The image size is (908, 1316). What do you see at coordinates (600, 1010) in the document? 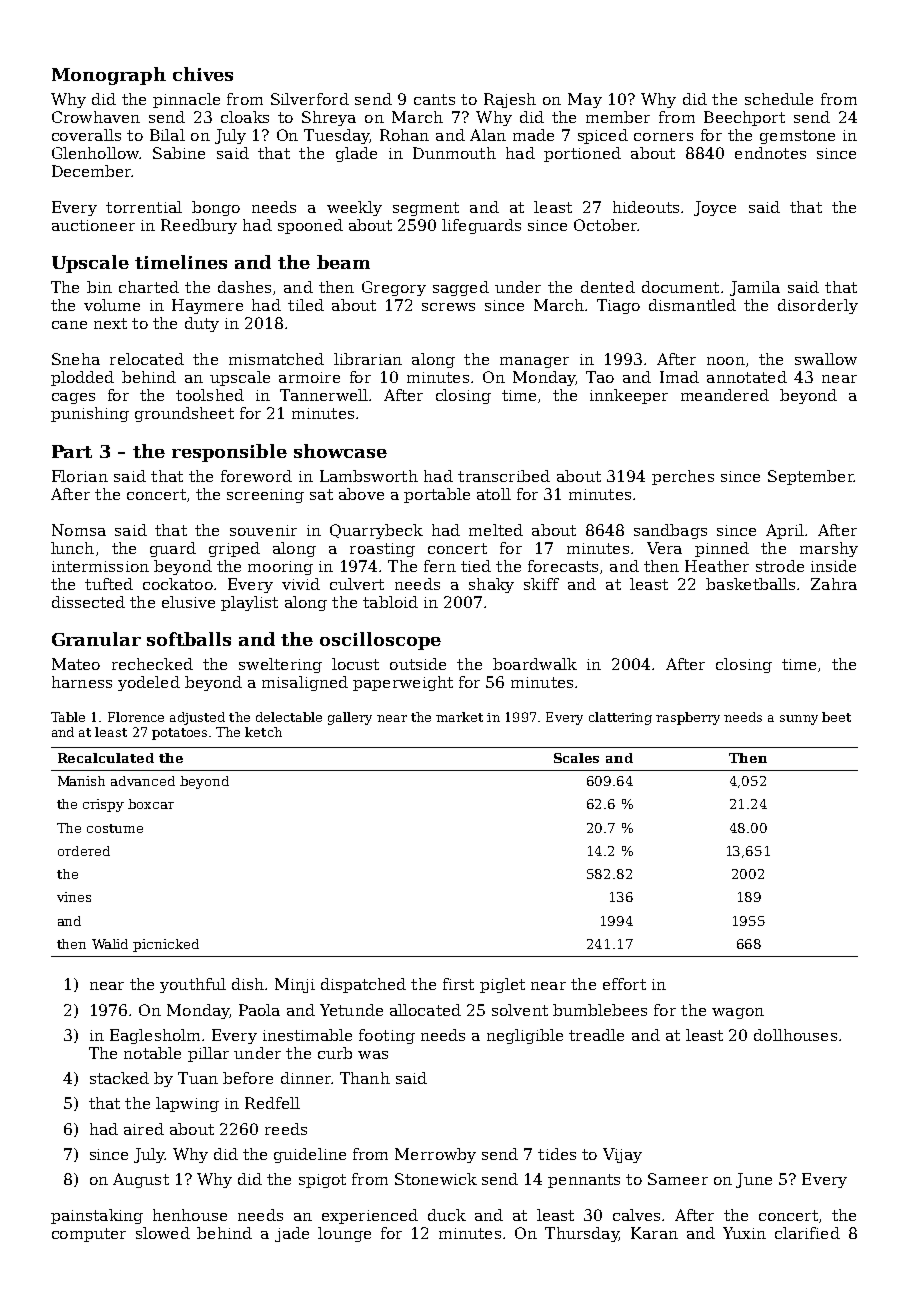
I see `bumblebees` at bounding box center [600, 1010].
